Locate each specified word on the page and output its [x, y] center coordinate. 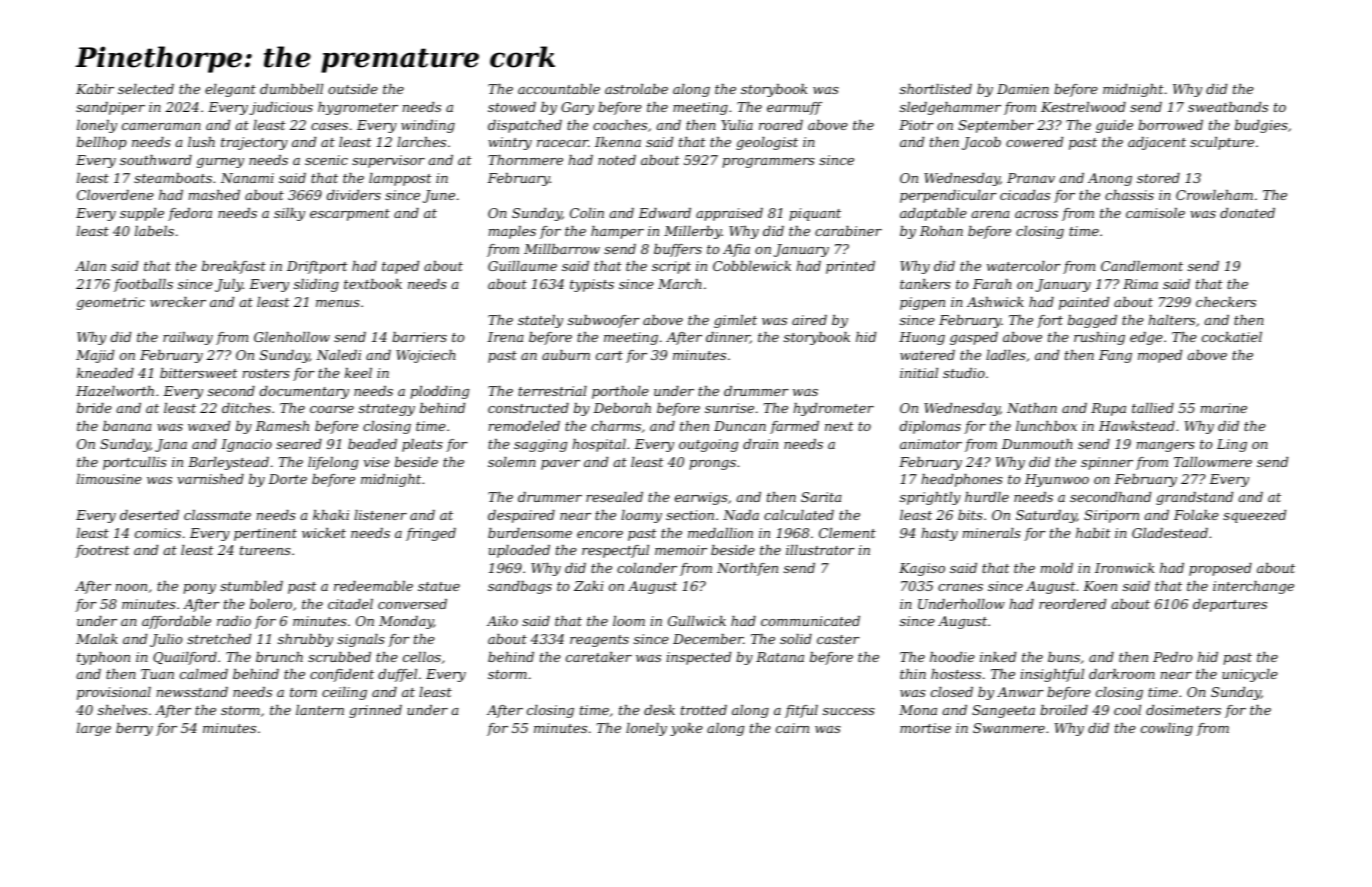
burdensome [530, 533]
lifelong [333, 463]
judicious [281, 108]
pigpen [922, 303]
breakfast [234, 267]
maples [512, 232]
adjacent [1157, 143]
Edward [664, 213]
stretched [219, 639]
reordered [1072, 604]
